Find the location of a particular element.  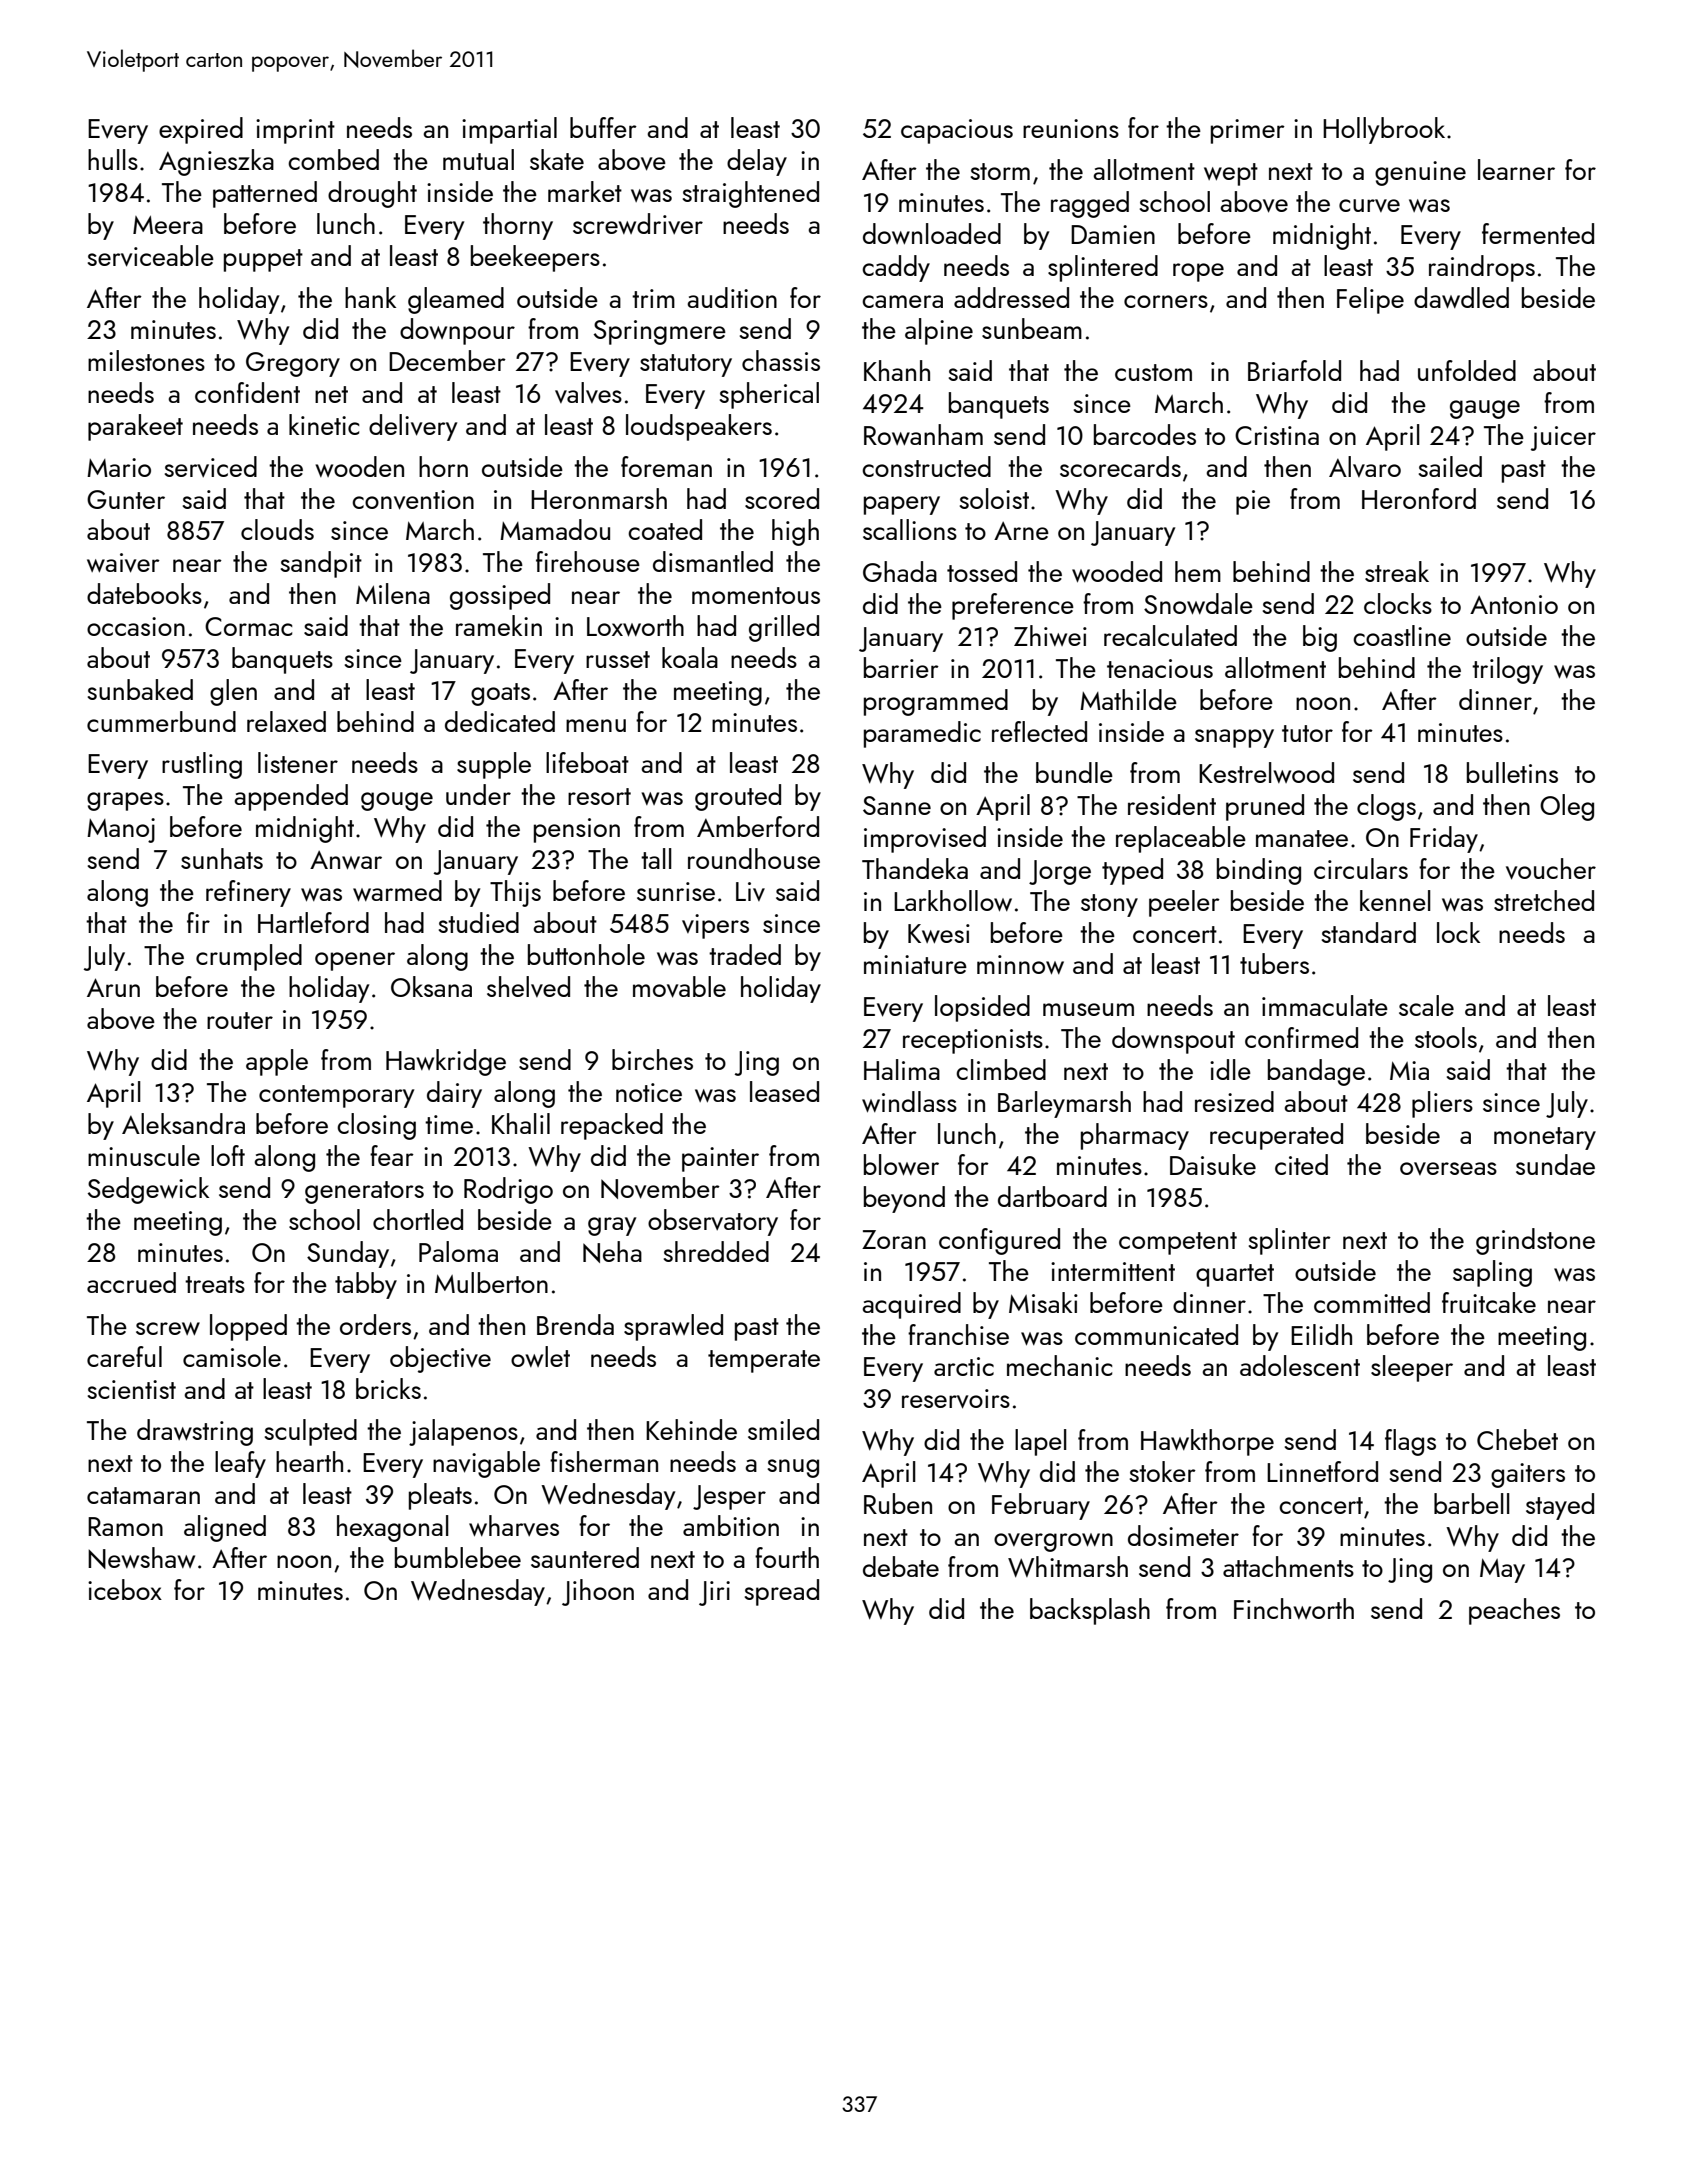

firehouse is located at coordinates (588, 561).
